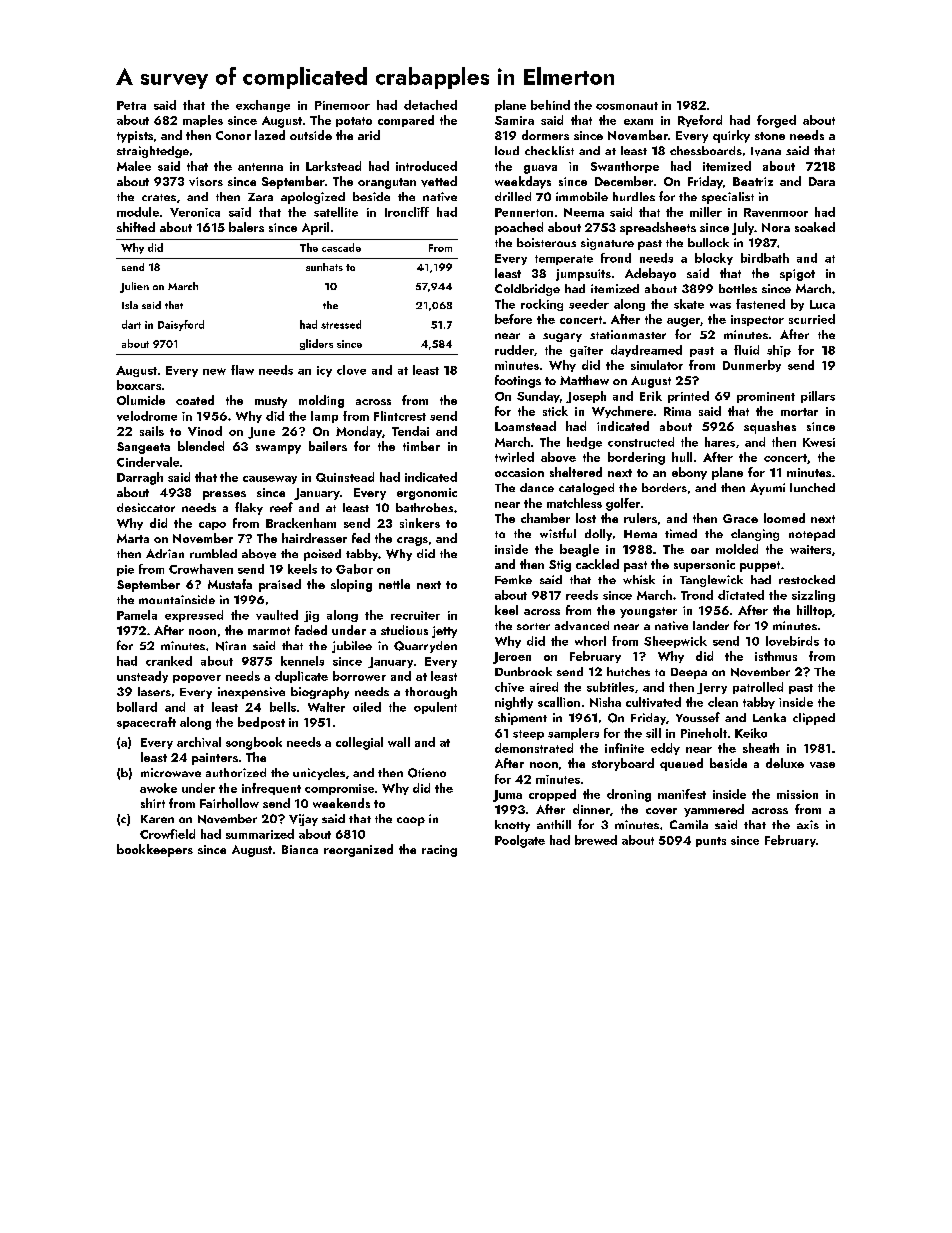 The width and height of the screenshot is (952, 1233). I want to click on exchange, so click(263, 106).
